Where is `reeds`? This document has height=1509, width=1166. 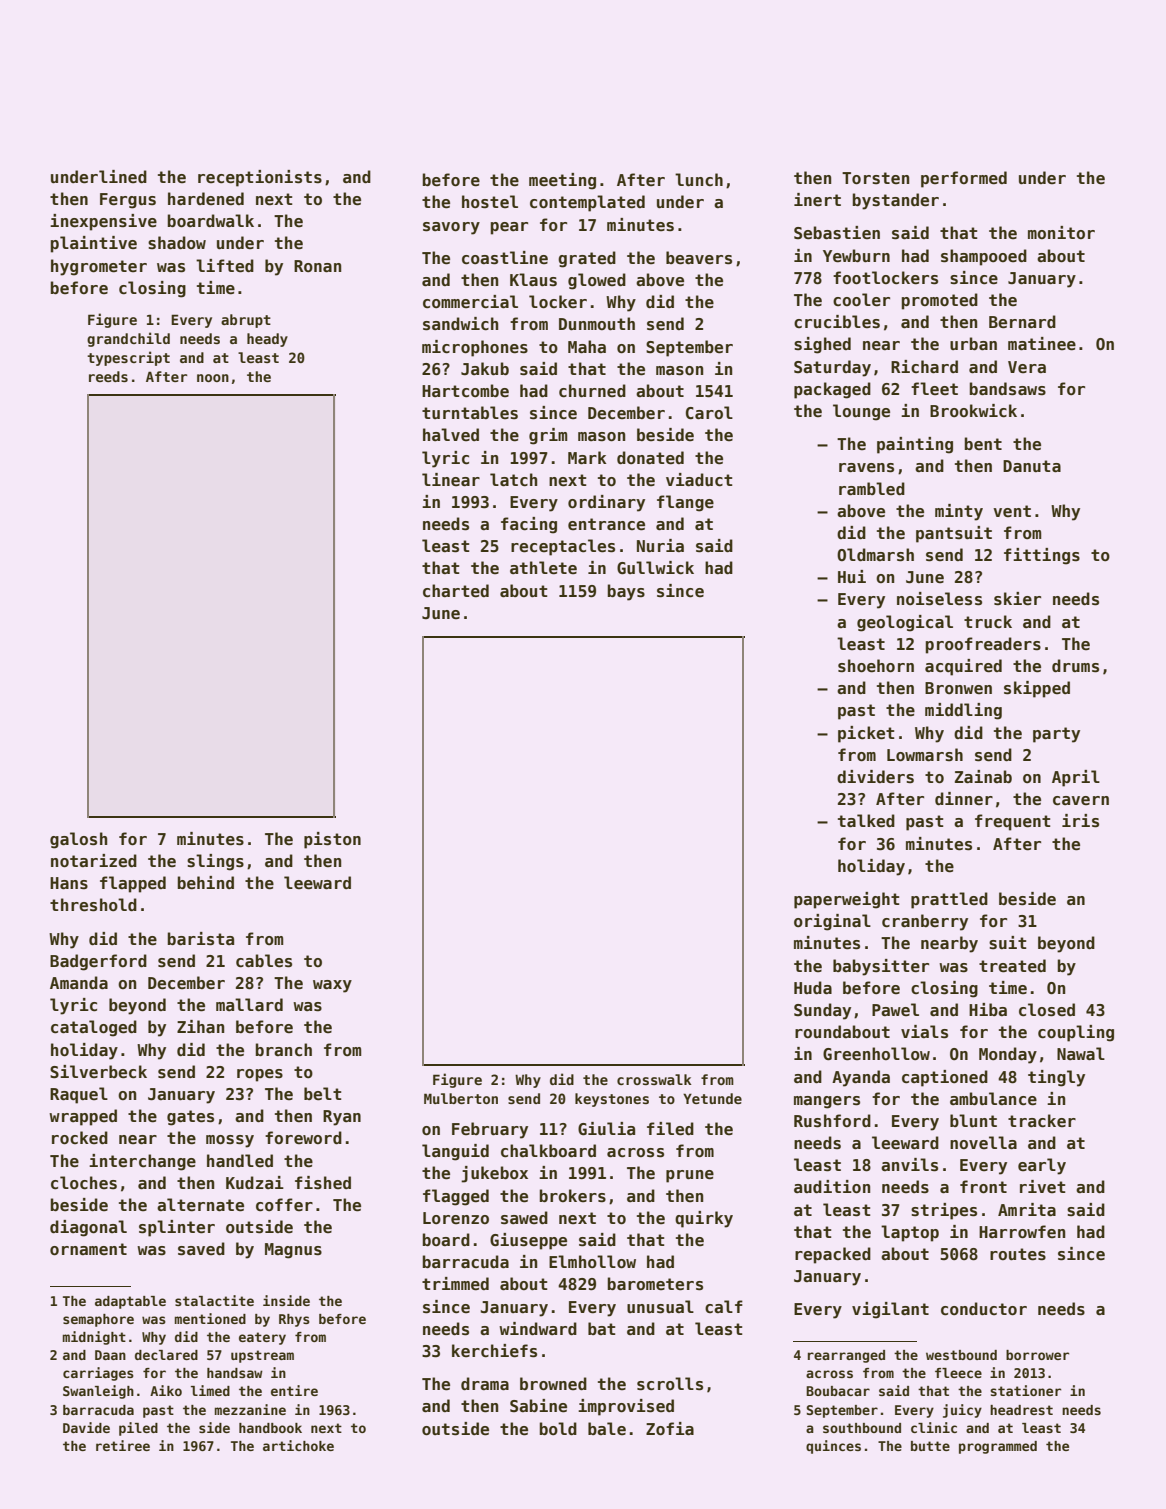 reeds is located at coordinates (108, 376).
